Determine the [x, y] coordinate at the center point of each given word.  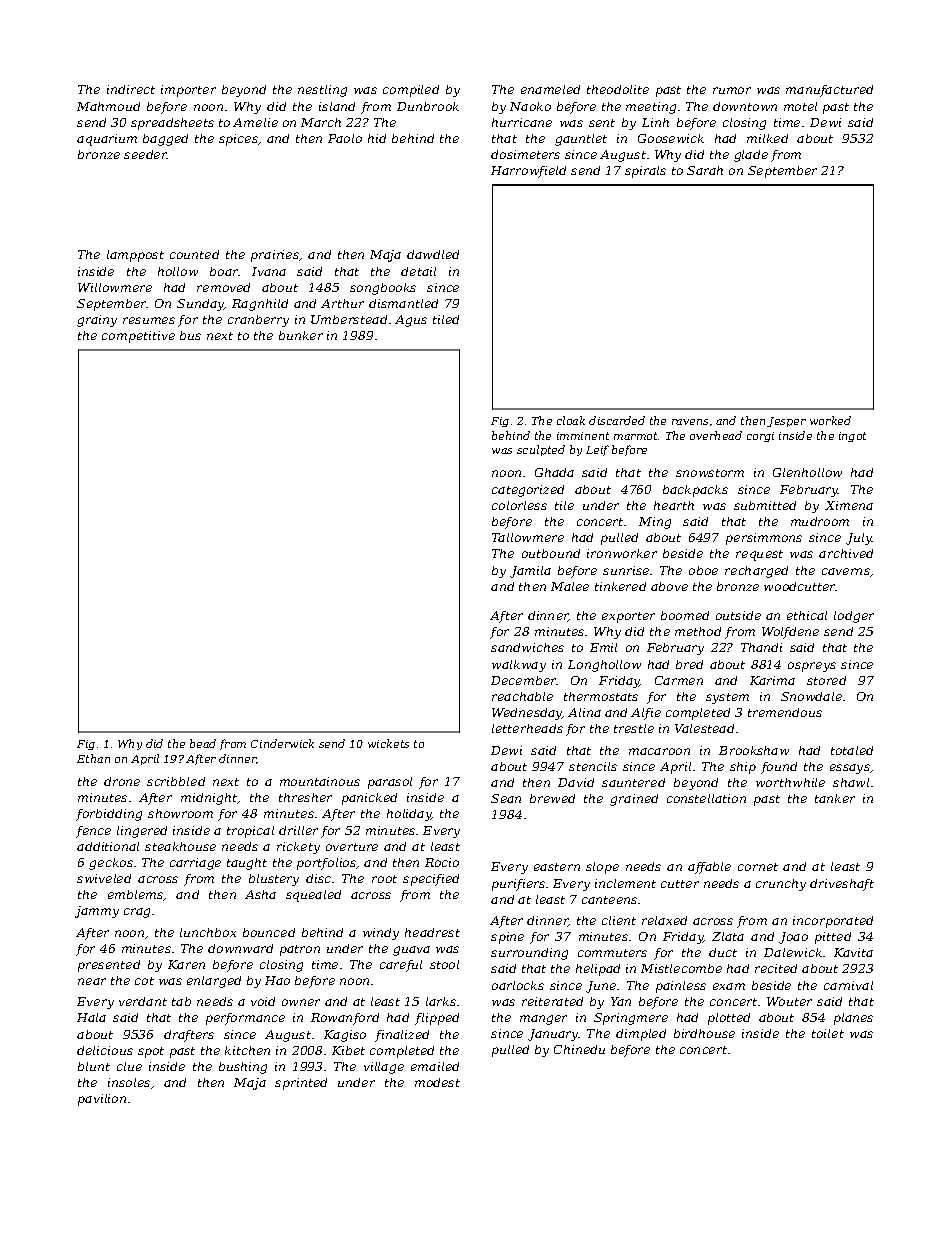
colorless [519, 505]
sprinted [301, 1084]
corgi [760, 437]
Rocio [442, 862]
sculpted [541, 450]
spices [238, 140]
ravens [690, 422]
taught [247, 864]
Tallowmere [528, 537]
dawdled [433, 254]
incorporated [833, 922]
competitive [138, 337]
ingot [852, 437]
